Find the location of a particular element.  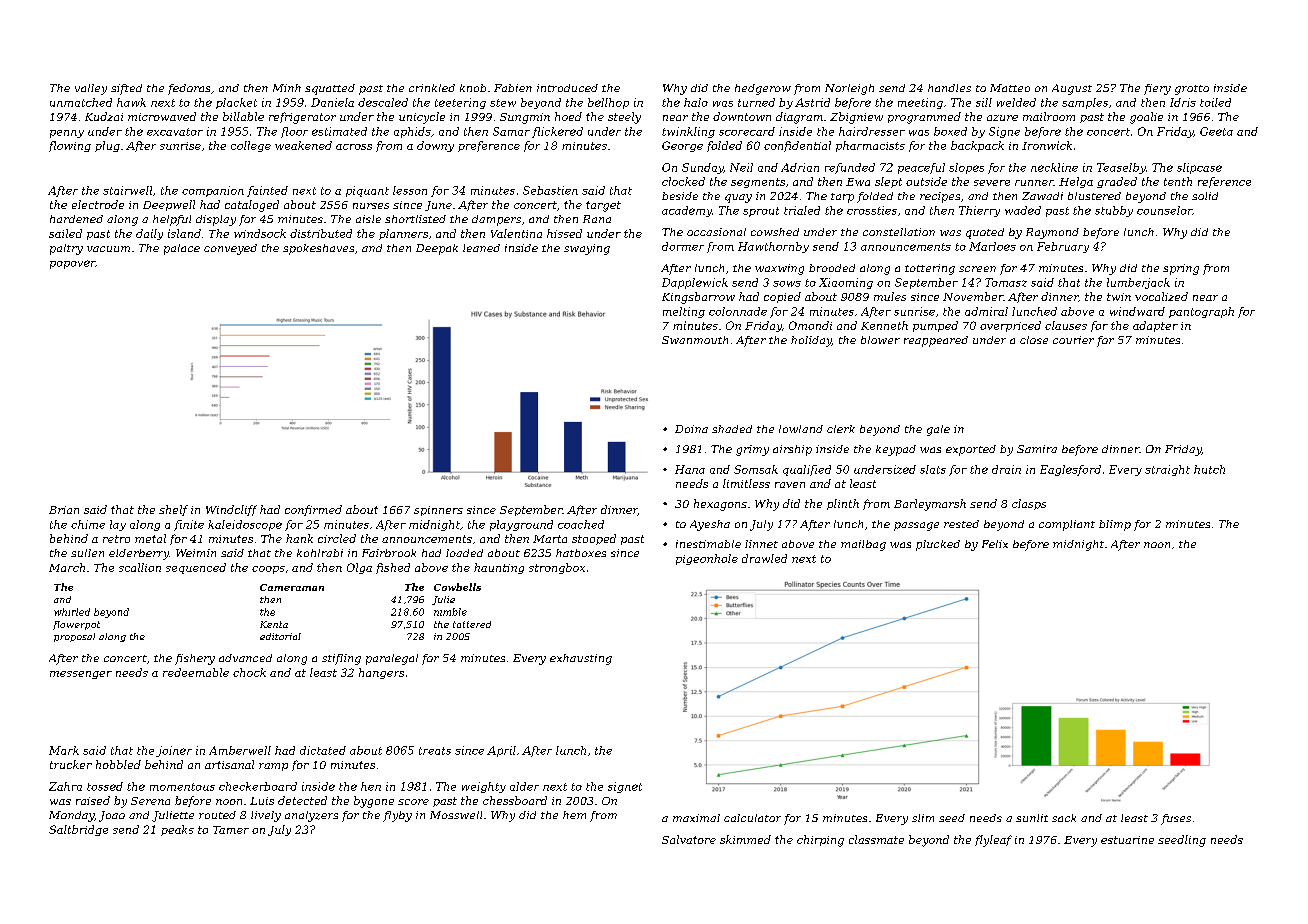

whirled is located at coordinates (72, 612).
